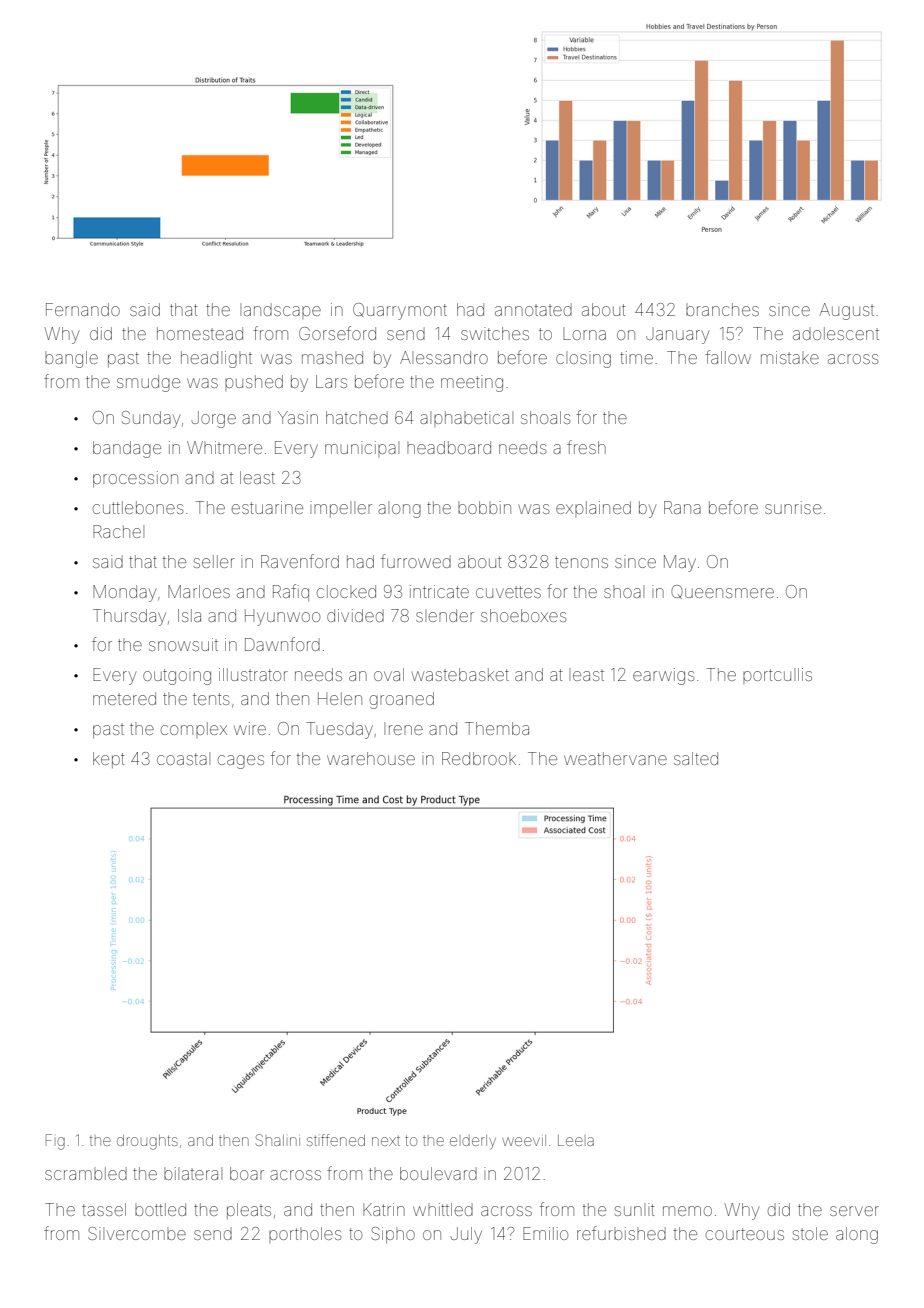 This document has width=924, height=1308. Describe the element at coordinates (124, 698) in the document. I see `metered` at that location.
